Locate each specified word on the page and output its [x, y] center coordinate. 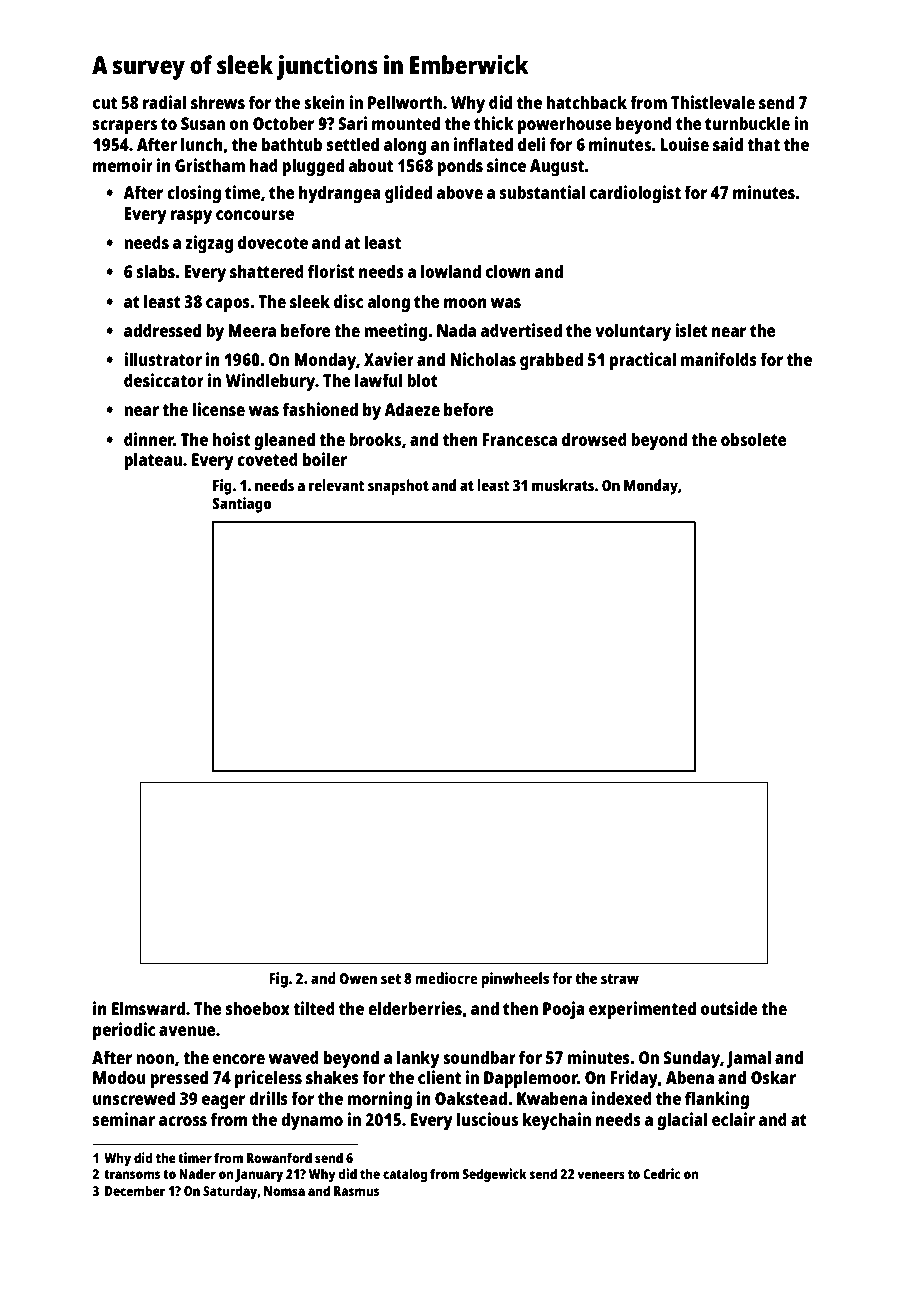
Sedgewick [494, 1175]
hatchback [587, 102]
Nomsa [284, 1191]
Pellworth [405, 102]
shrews [218, 102]
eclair [733, 1119]
